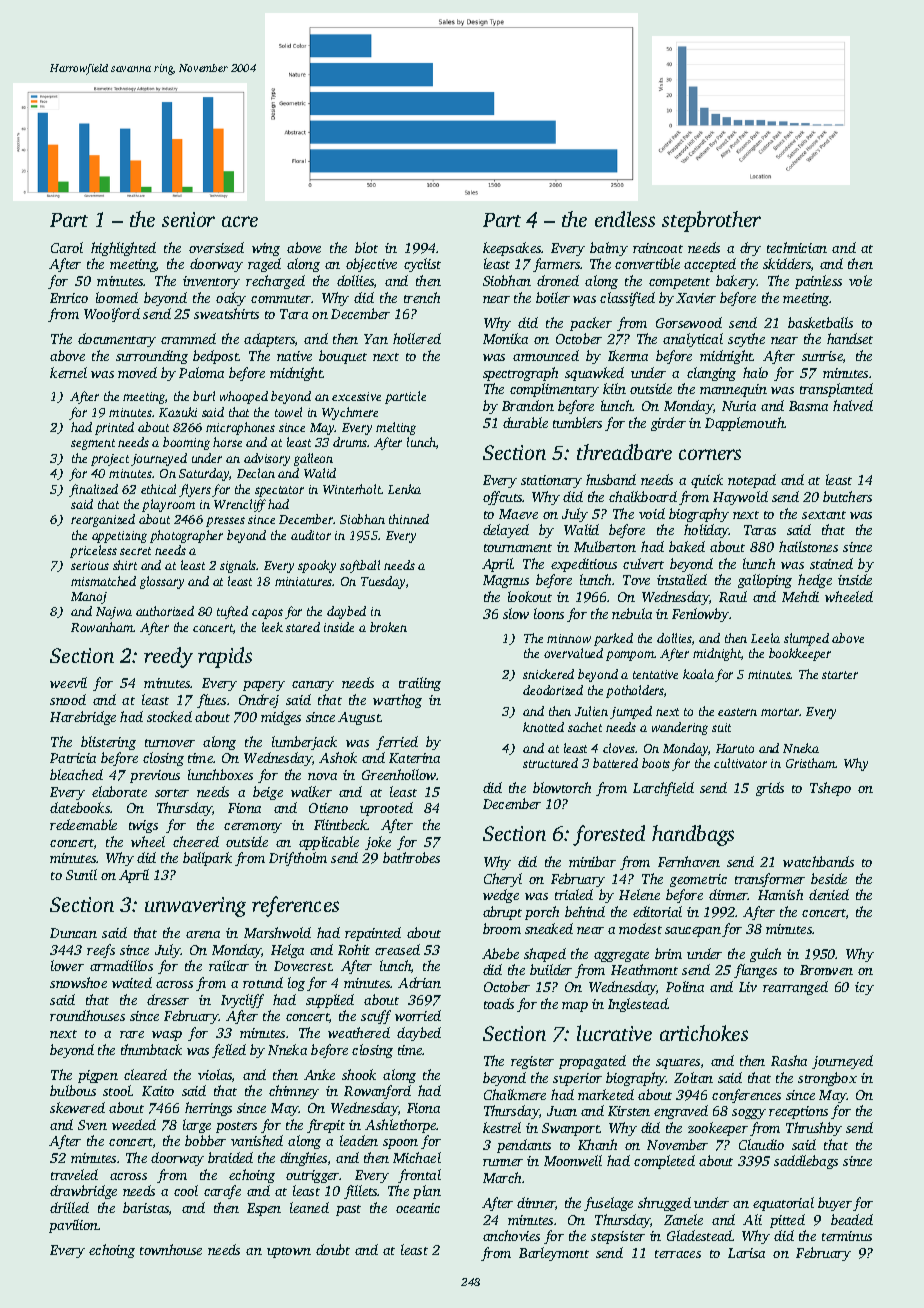 This screenshot has width=924, height=1308. What do you see at coordinates (240, 505) in the screenshot?
I see `Wrencliff` at bounding box center [240, 505].
